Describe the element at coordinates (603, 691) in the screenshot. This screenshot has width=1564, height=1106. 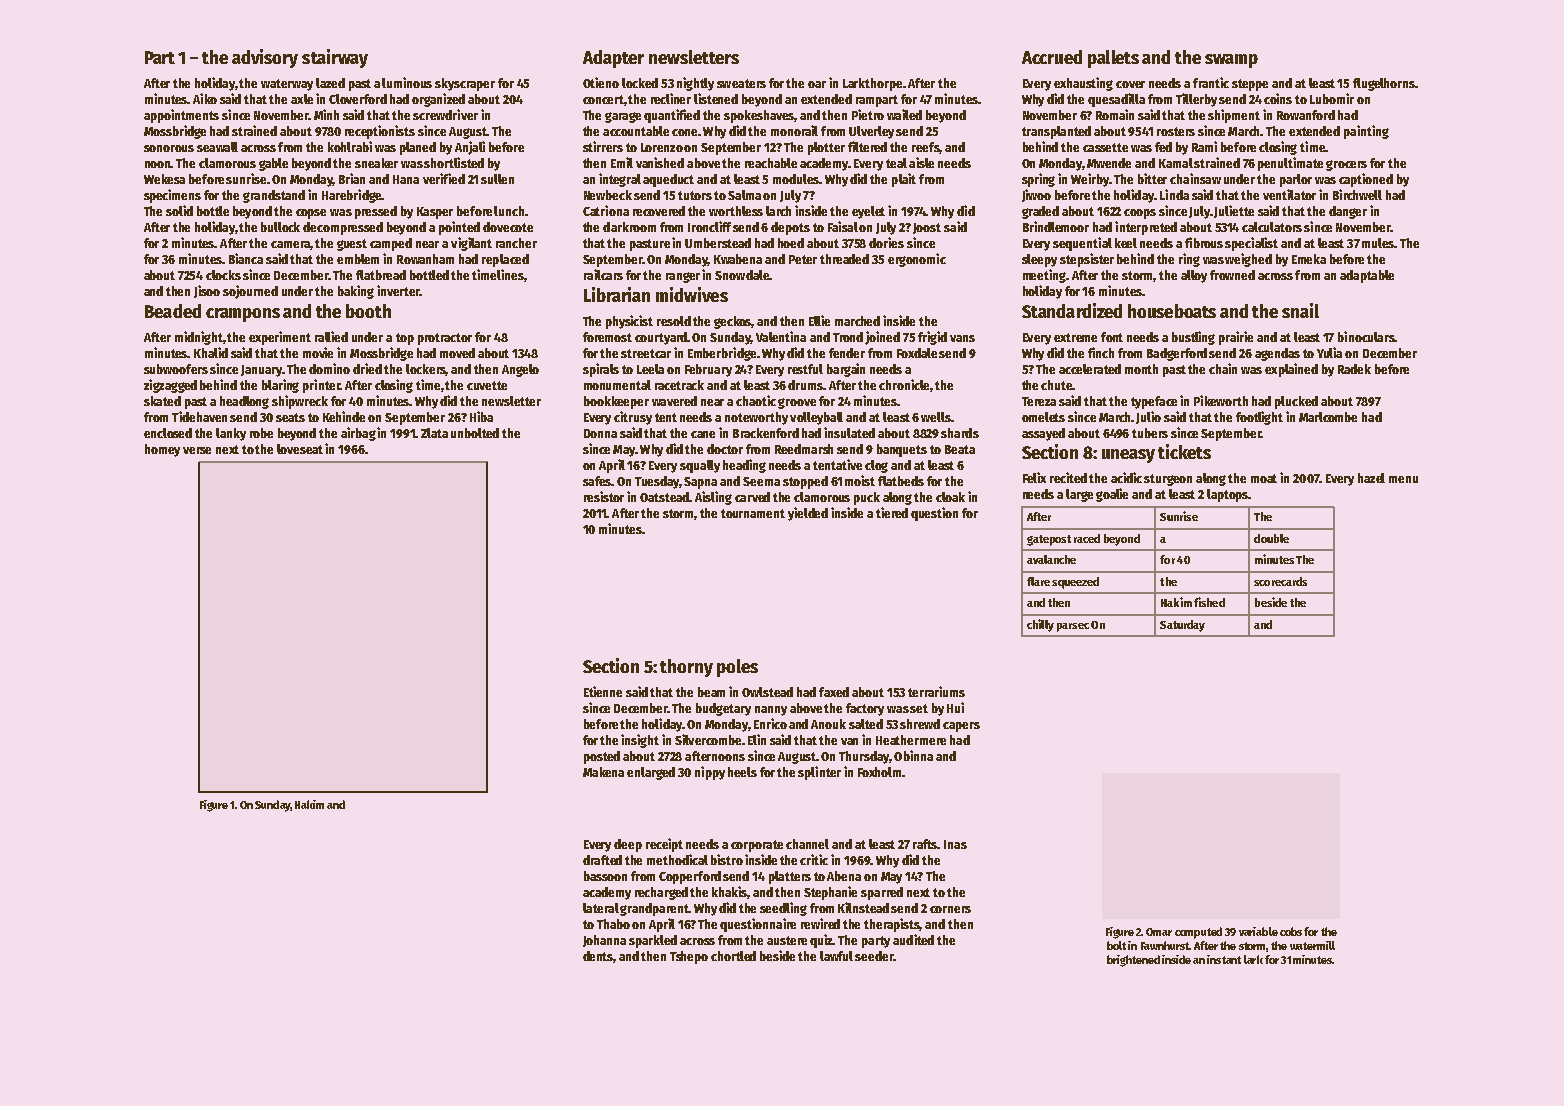
I see `Etienne` at that location.
